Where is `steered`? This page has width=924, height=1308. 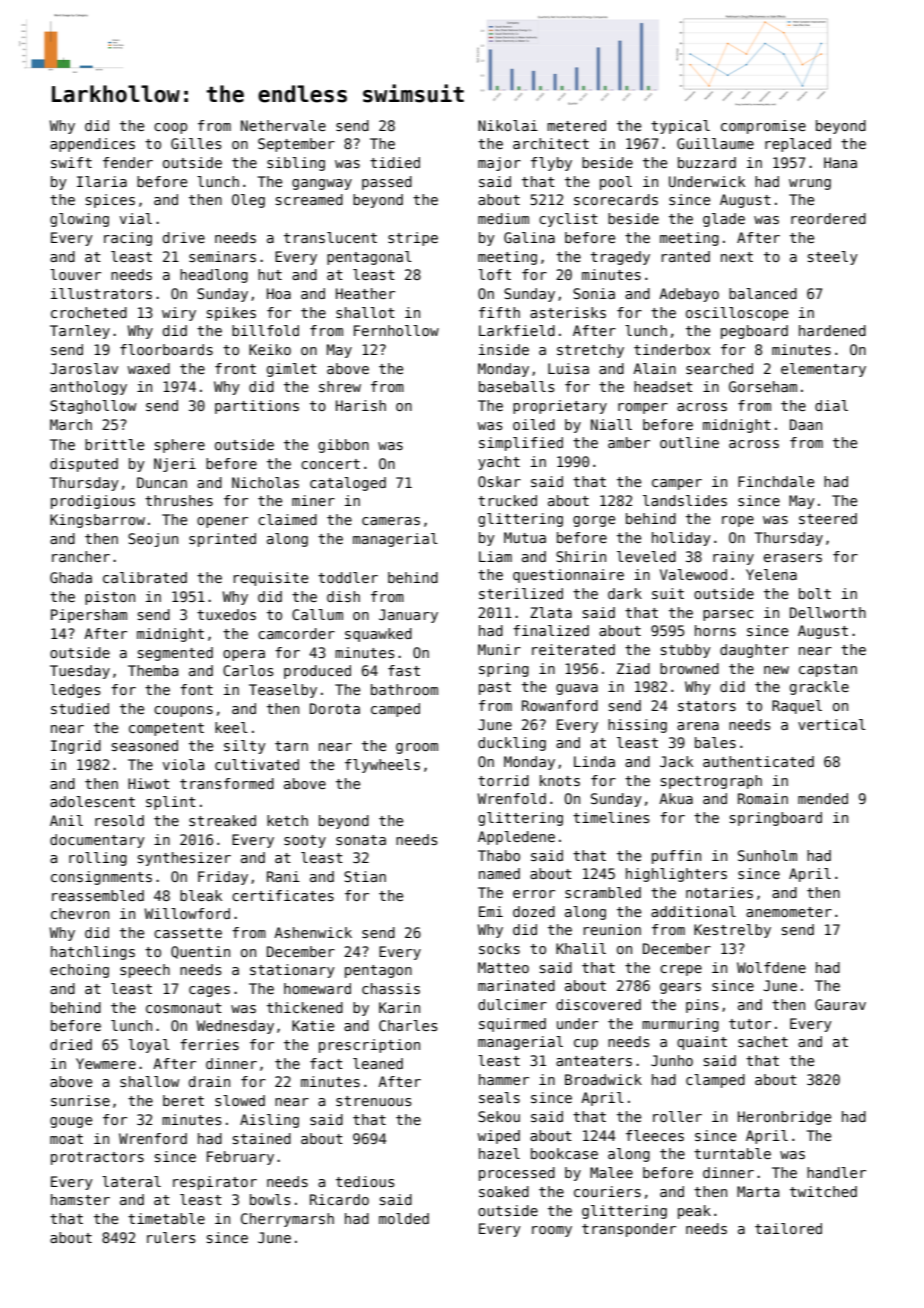 steered is located at coordinates (828, 518).
